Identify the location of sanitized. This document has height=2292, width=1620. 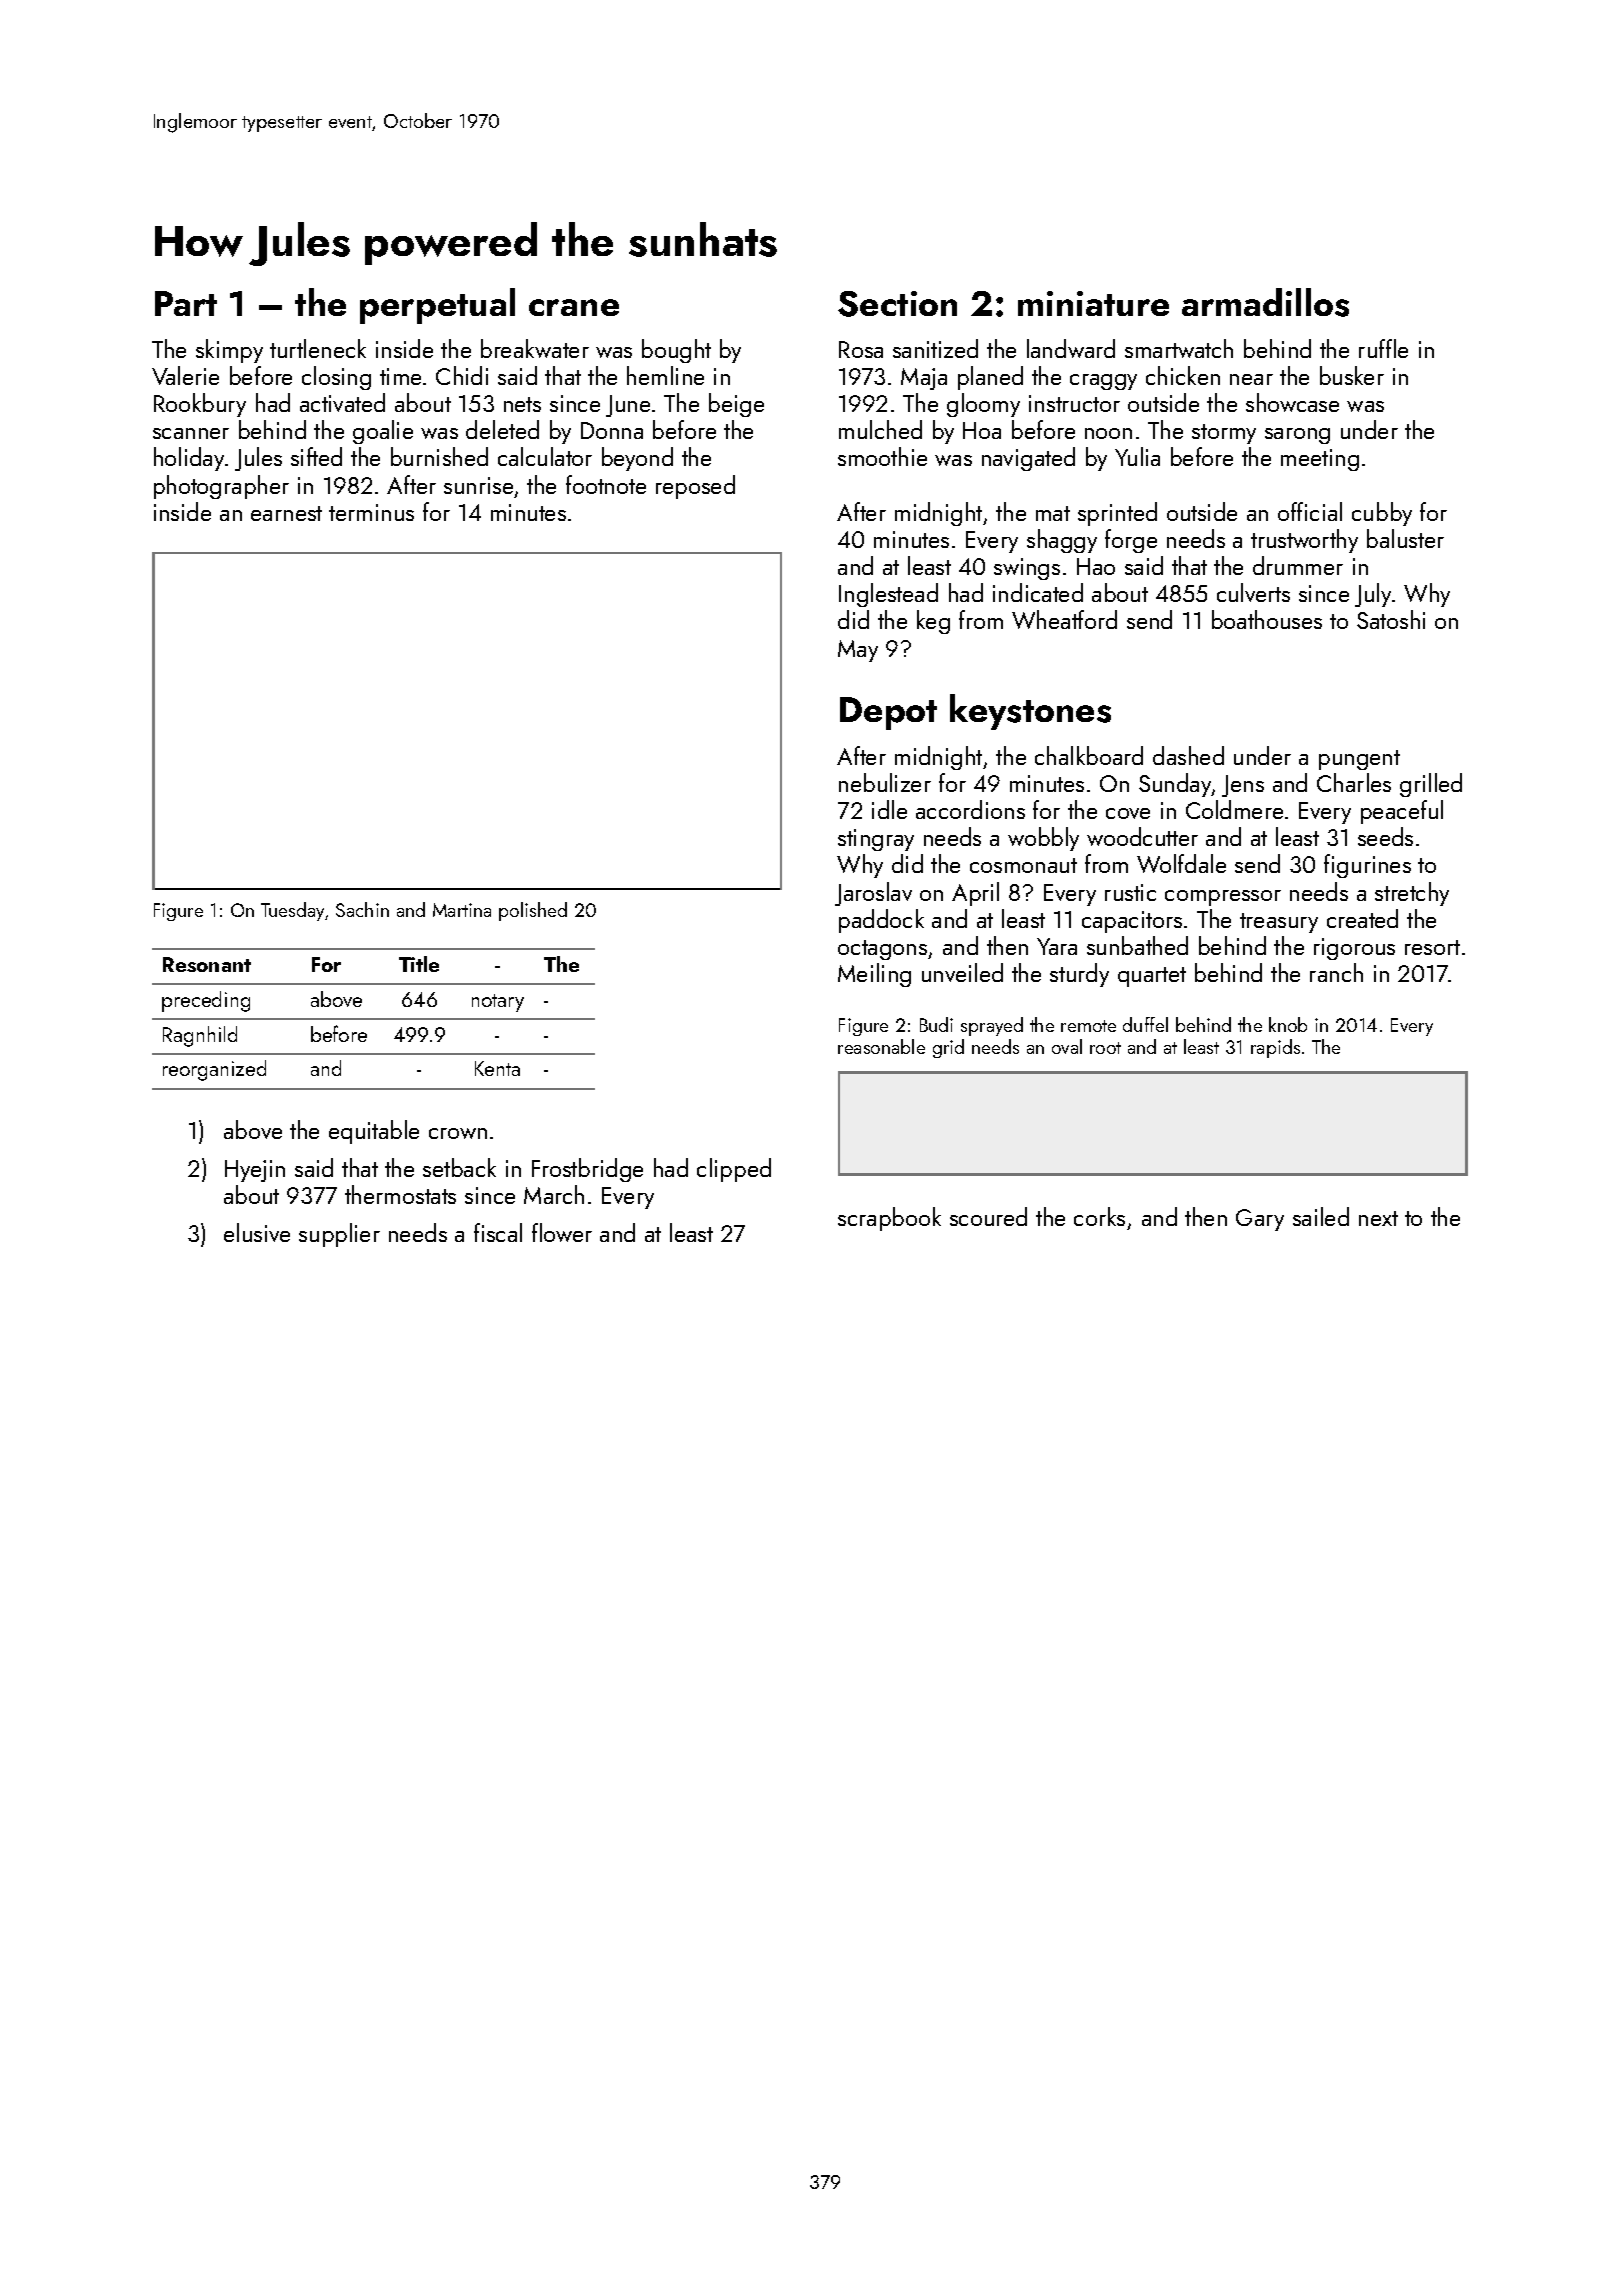
(935, 348).
